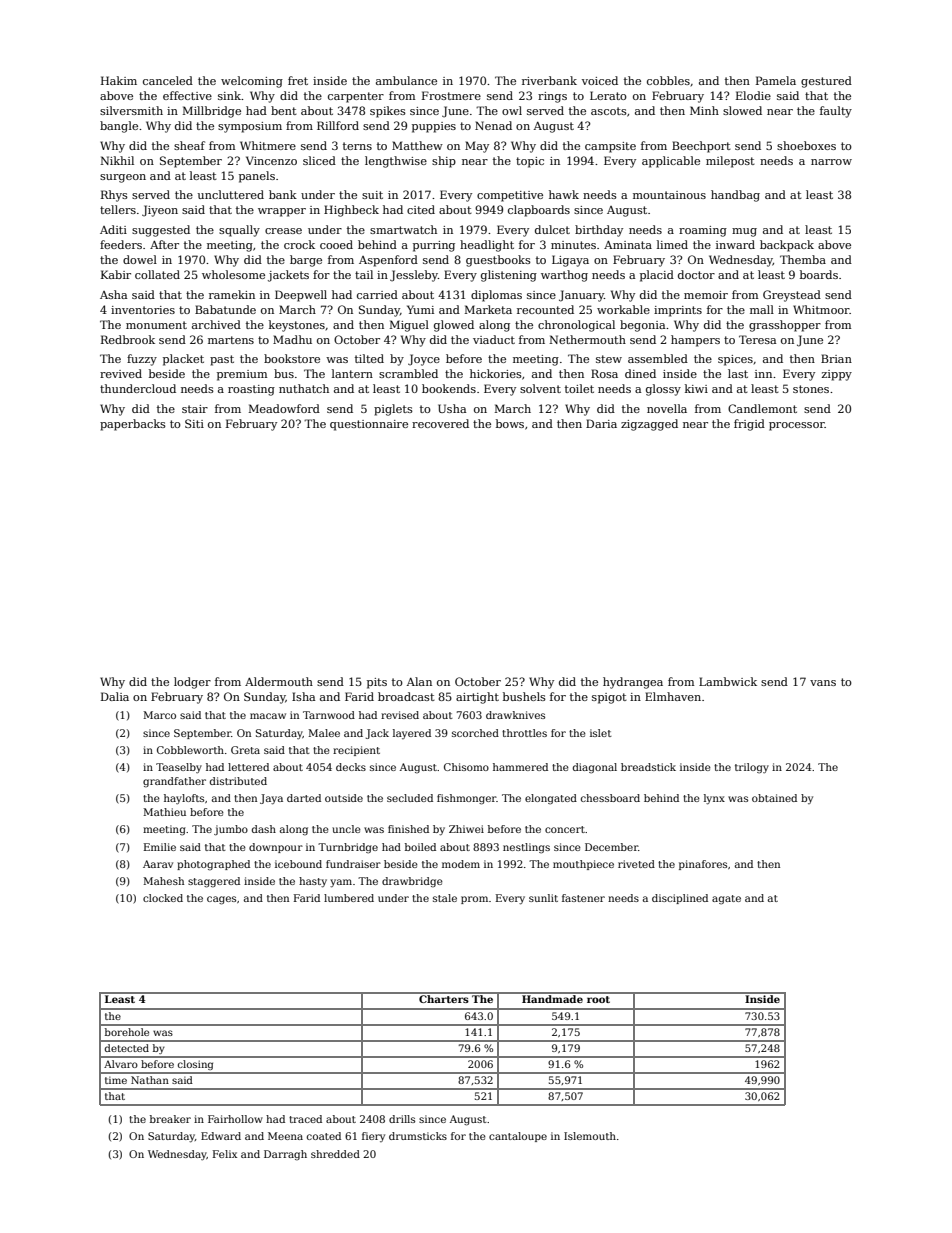 This screenshot has height=1233, width=952. Describe the element at coordinates (598, 999) in the screenshot. I see `root` at that location.
